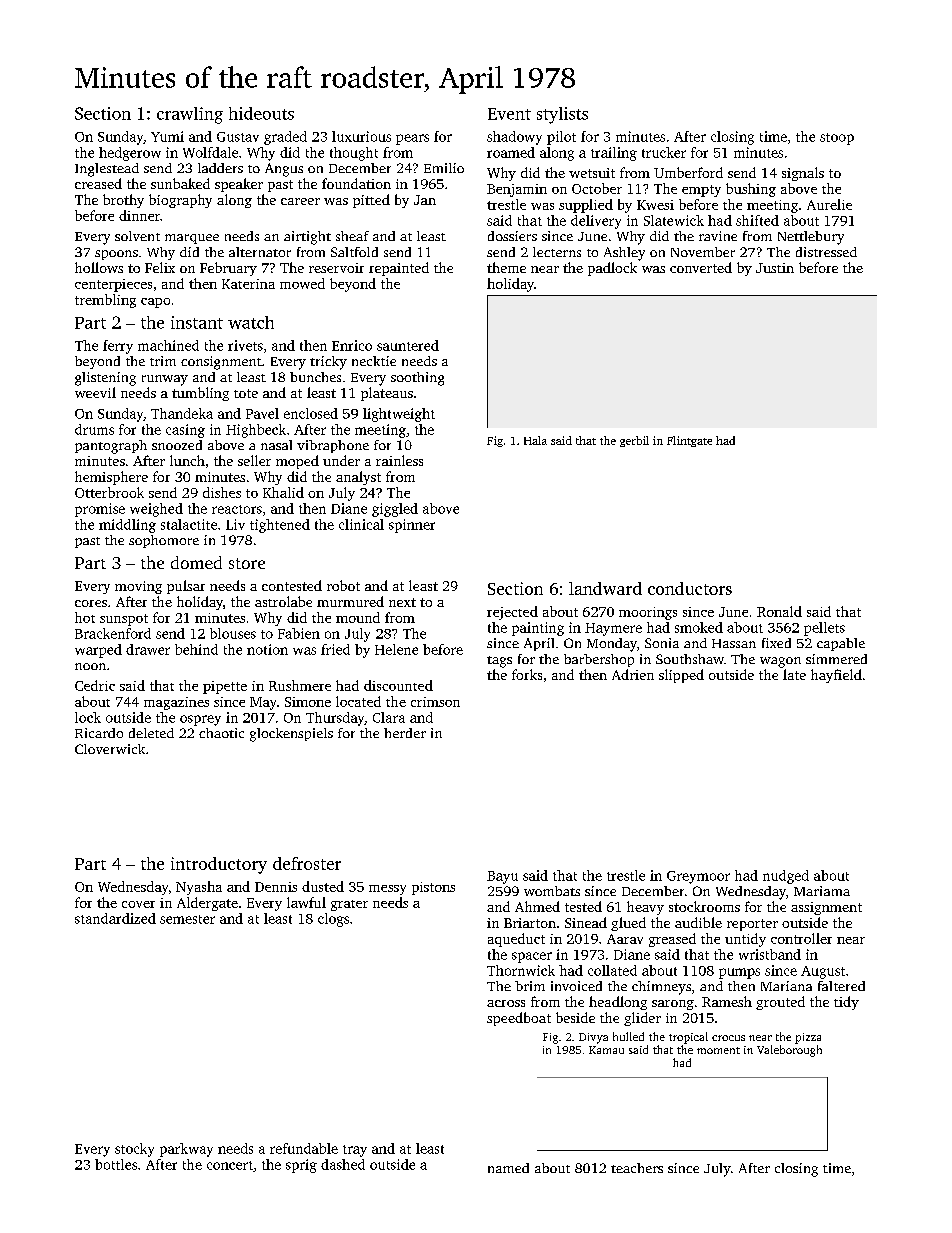  What do you see at coordinates (399, 269) in the screenshot?
I see `repainted` at bounding box center [399, 269].
